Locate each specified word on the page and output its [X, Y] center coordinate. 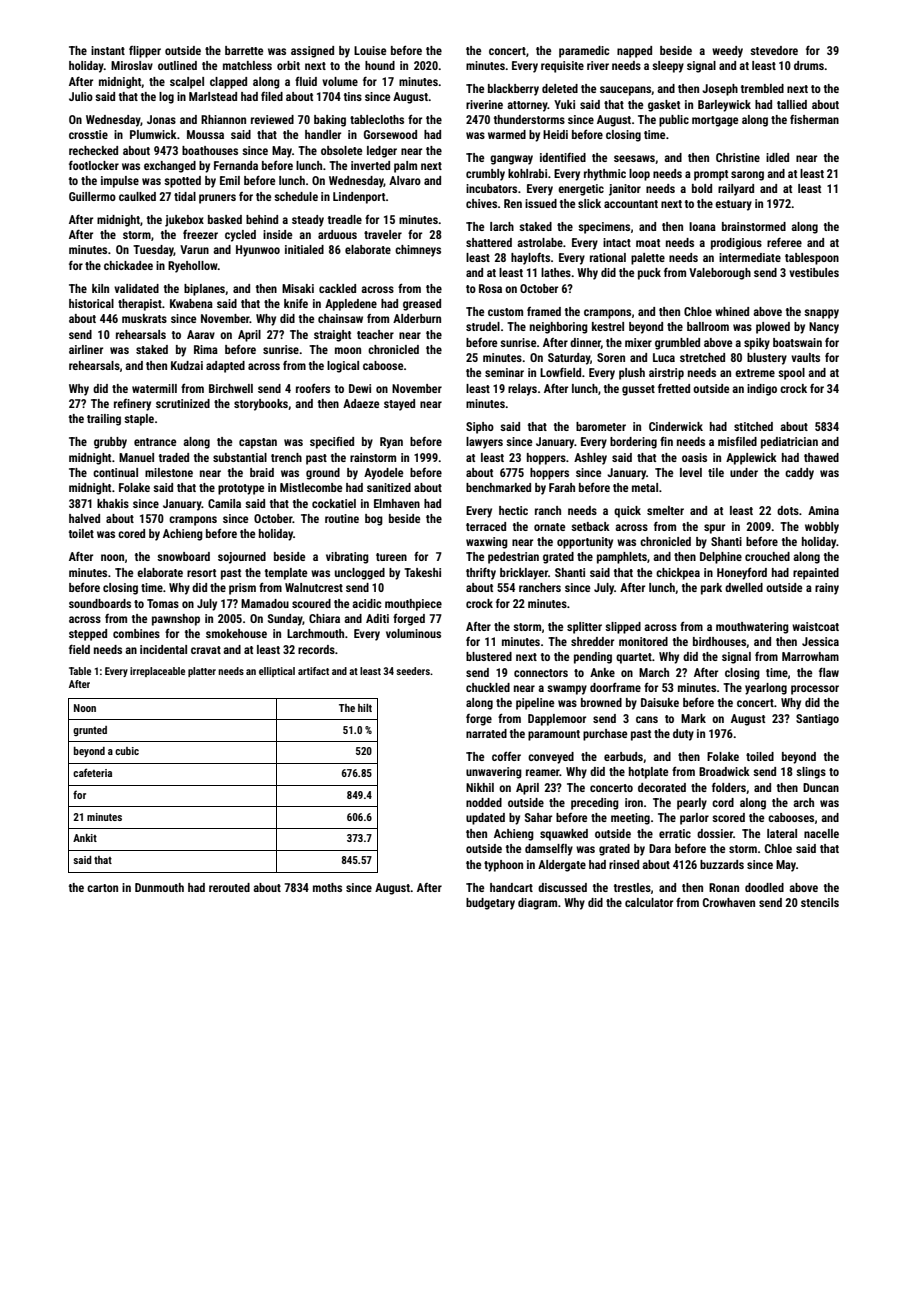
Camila [224, 503]
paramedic [584, 52]
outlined [177, 65]
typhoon [503, 866]
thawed [821, 457]
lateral [782, 833]
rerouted [229, 887]
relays [522, 390]
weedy [727, 52]
